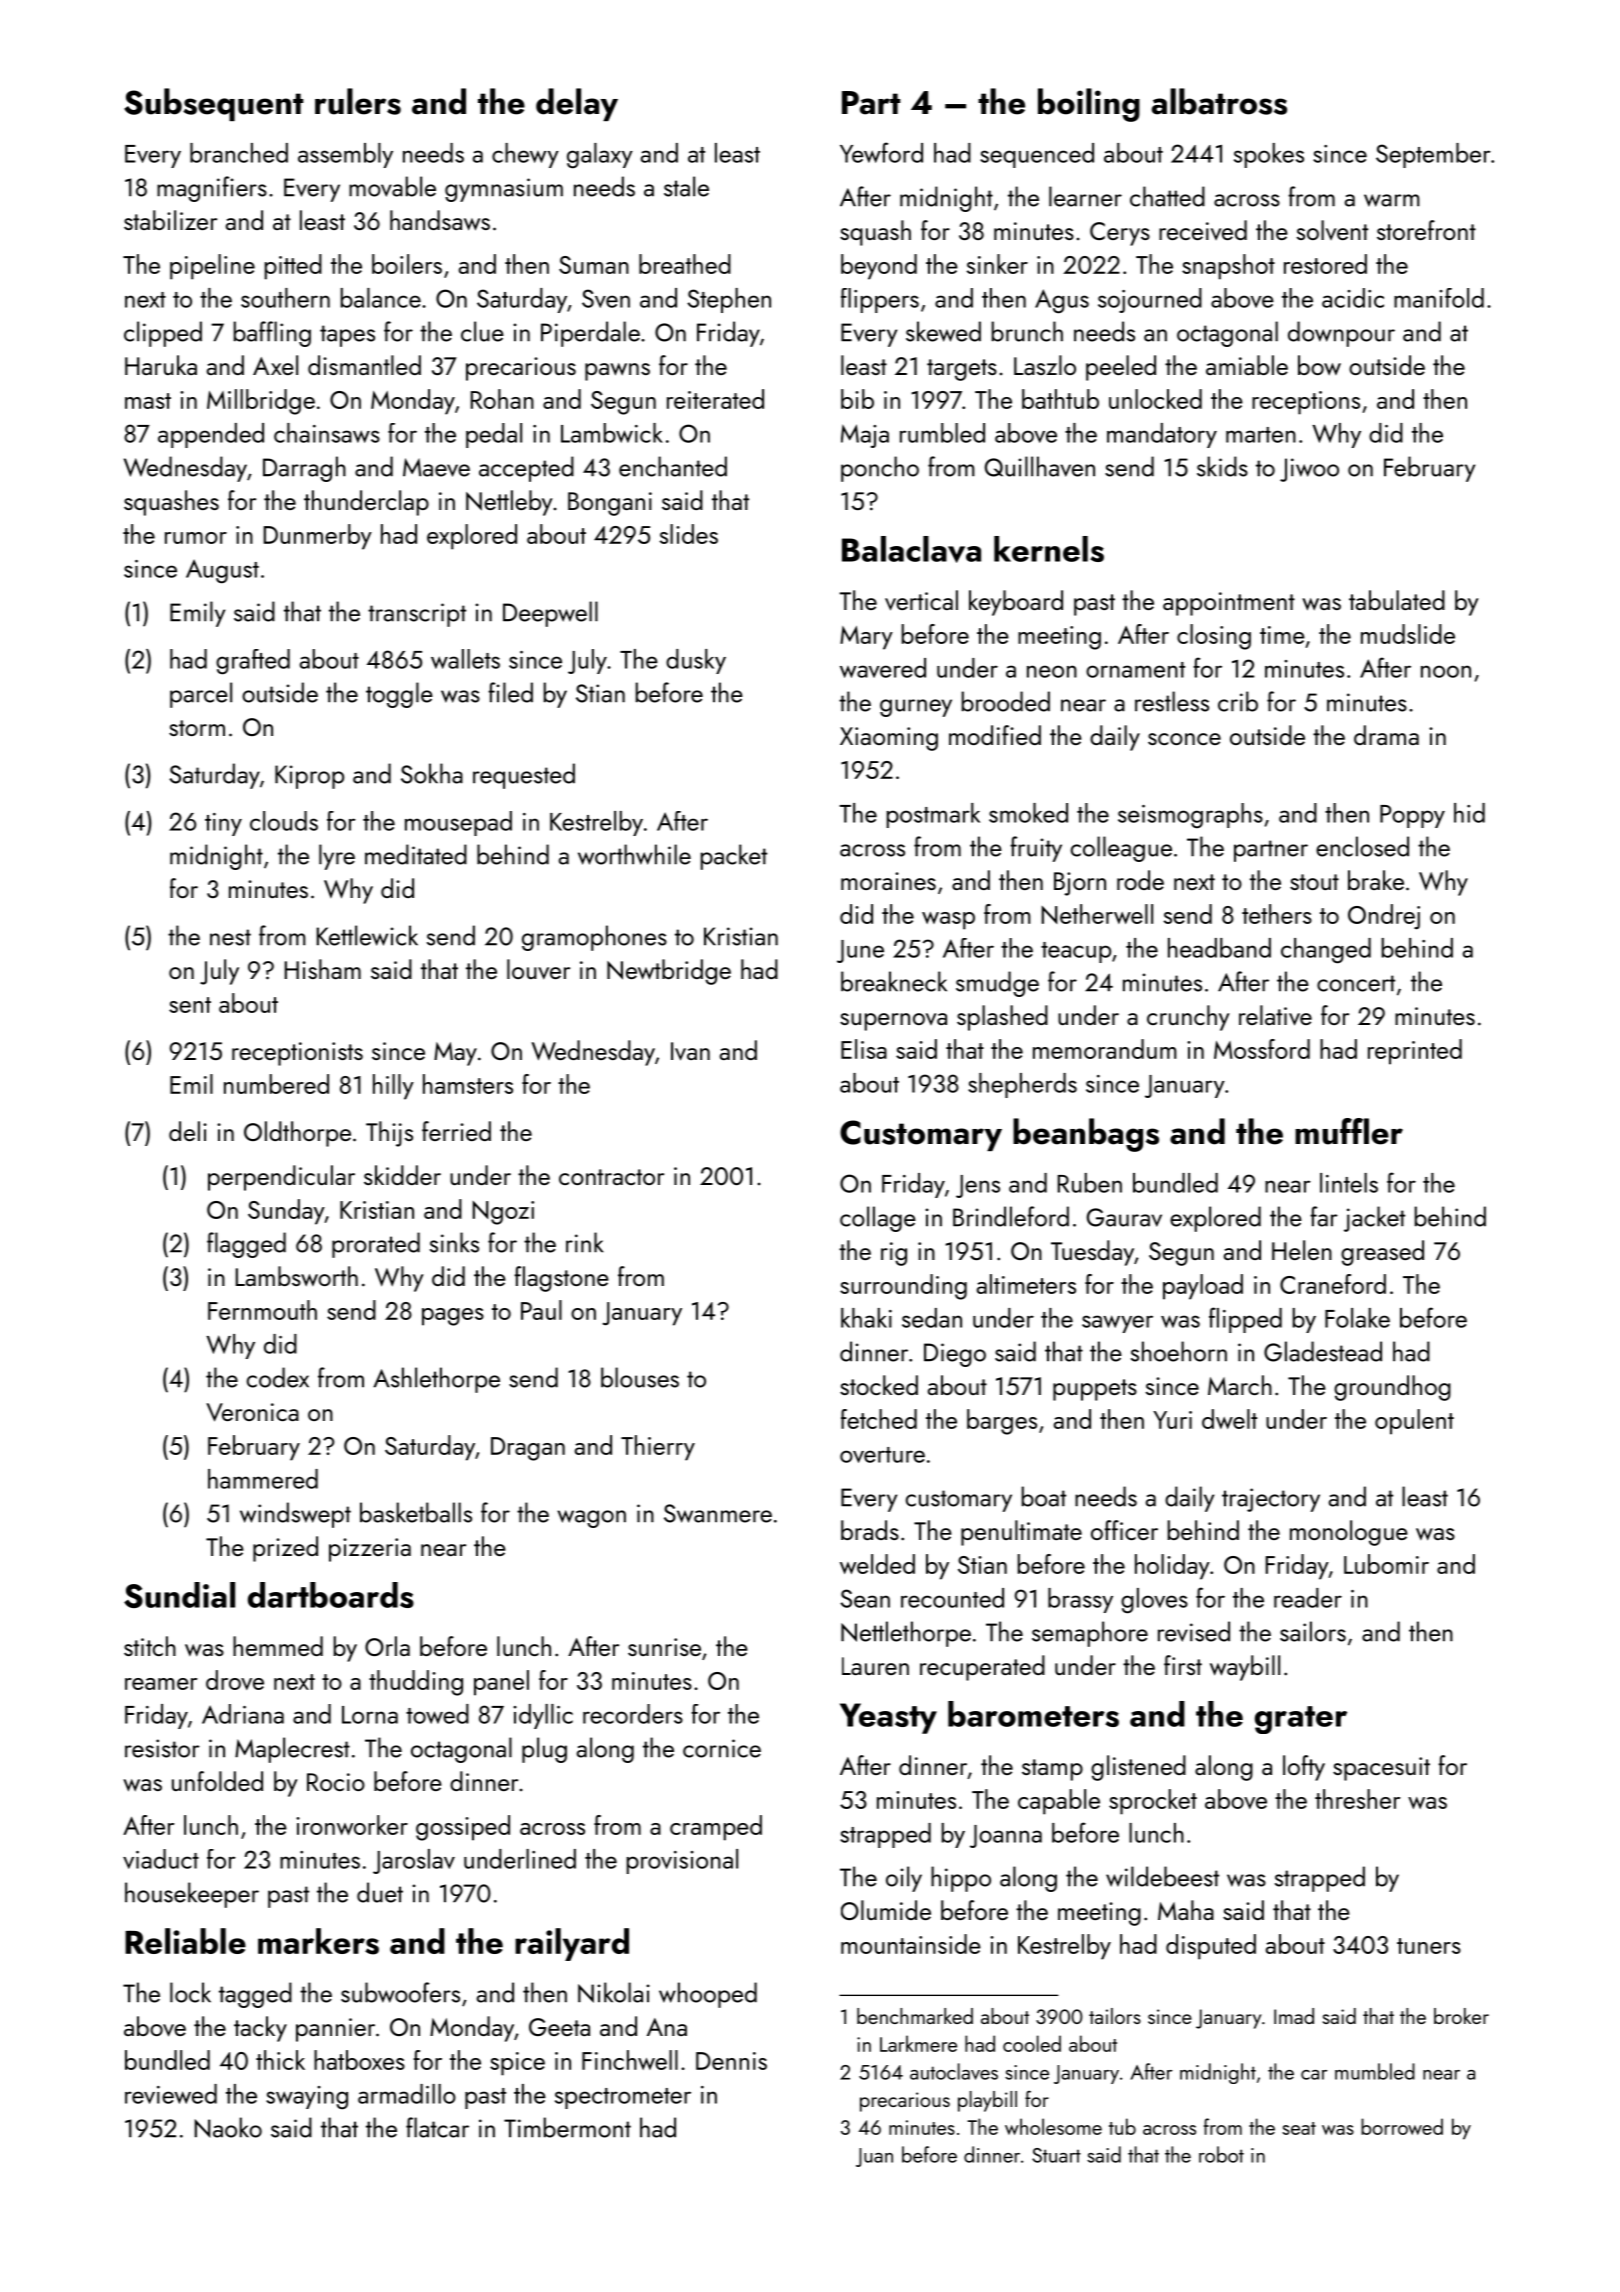 The width and height of the page is (1620, 2292). Describe the element at coordinates (323, 969) in the page. I see `Hisham` at that location.
